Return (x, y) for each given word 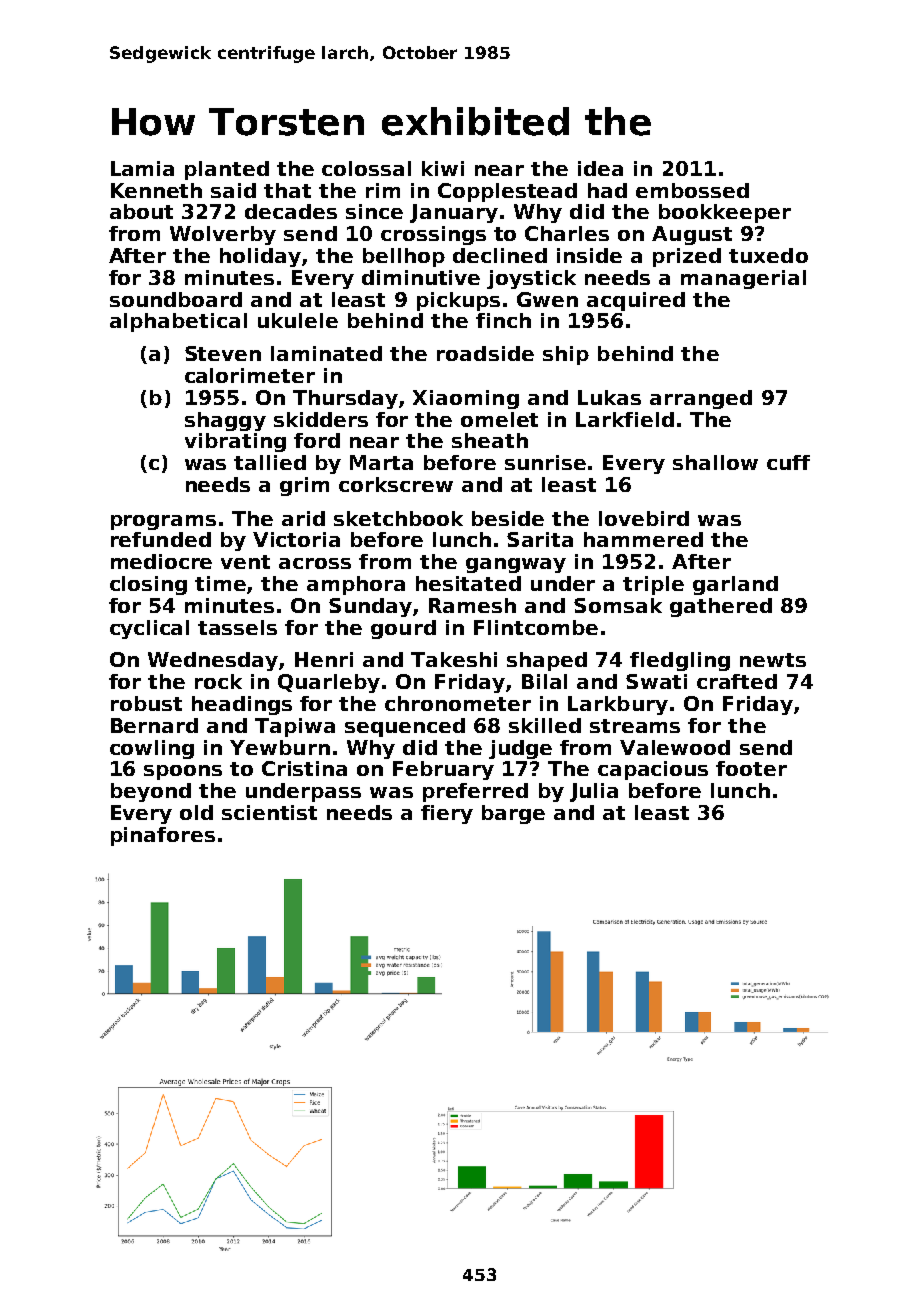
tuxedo (768, 255)
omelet (499, 419)
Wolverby (223, 235)
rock (218, 681)
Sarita (540, 539)
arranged (701, 399)
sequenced (405, 727)
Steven (223, 353)
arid (303, 518)
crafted (737, 681)
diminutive (421, 277)
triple (653, 585)
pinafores (163, 836)
